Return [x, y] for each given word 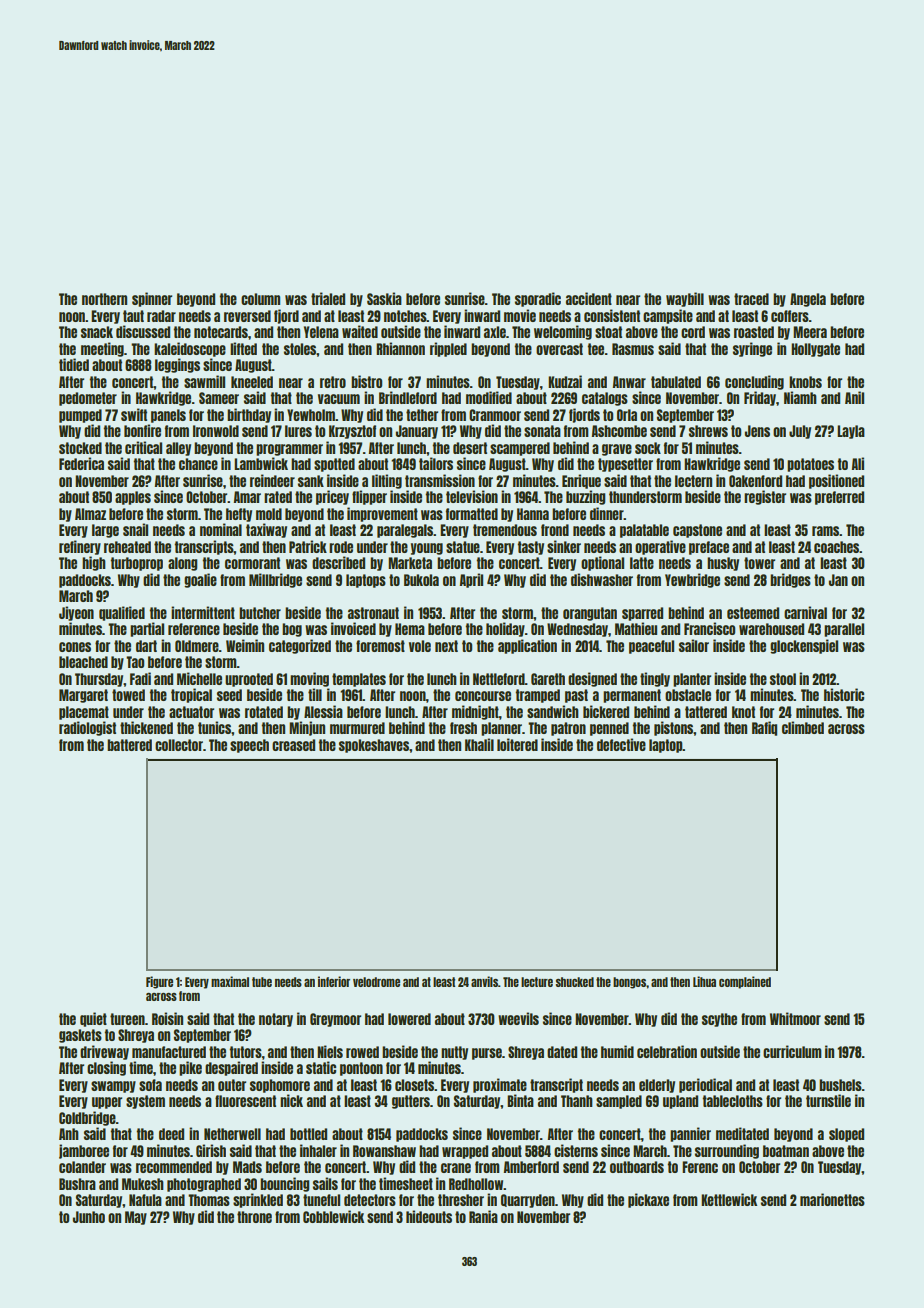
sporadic [538, 299]
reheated [127, 547]
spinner [152, 299]
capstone [697, 531]
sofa [150, 1085]
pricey [332, 497]
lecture [537, 982]
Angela [808, 300]
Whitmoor [795, 1018]
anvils [484, 981]
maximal [230, 981]
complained [745, 982]
